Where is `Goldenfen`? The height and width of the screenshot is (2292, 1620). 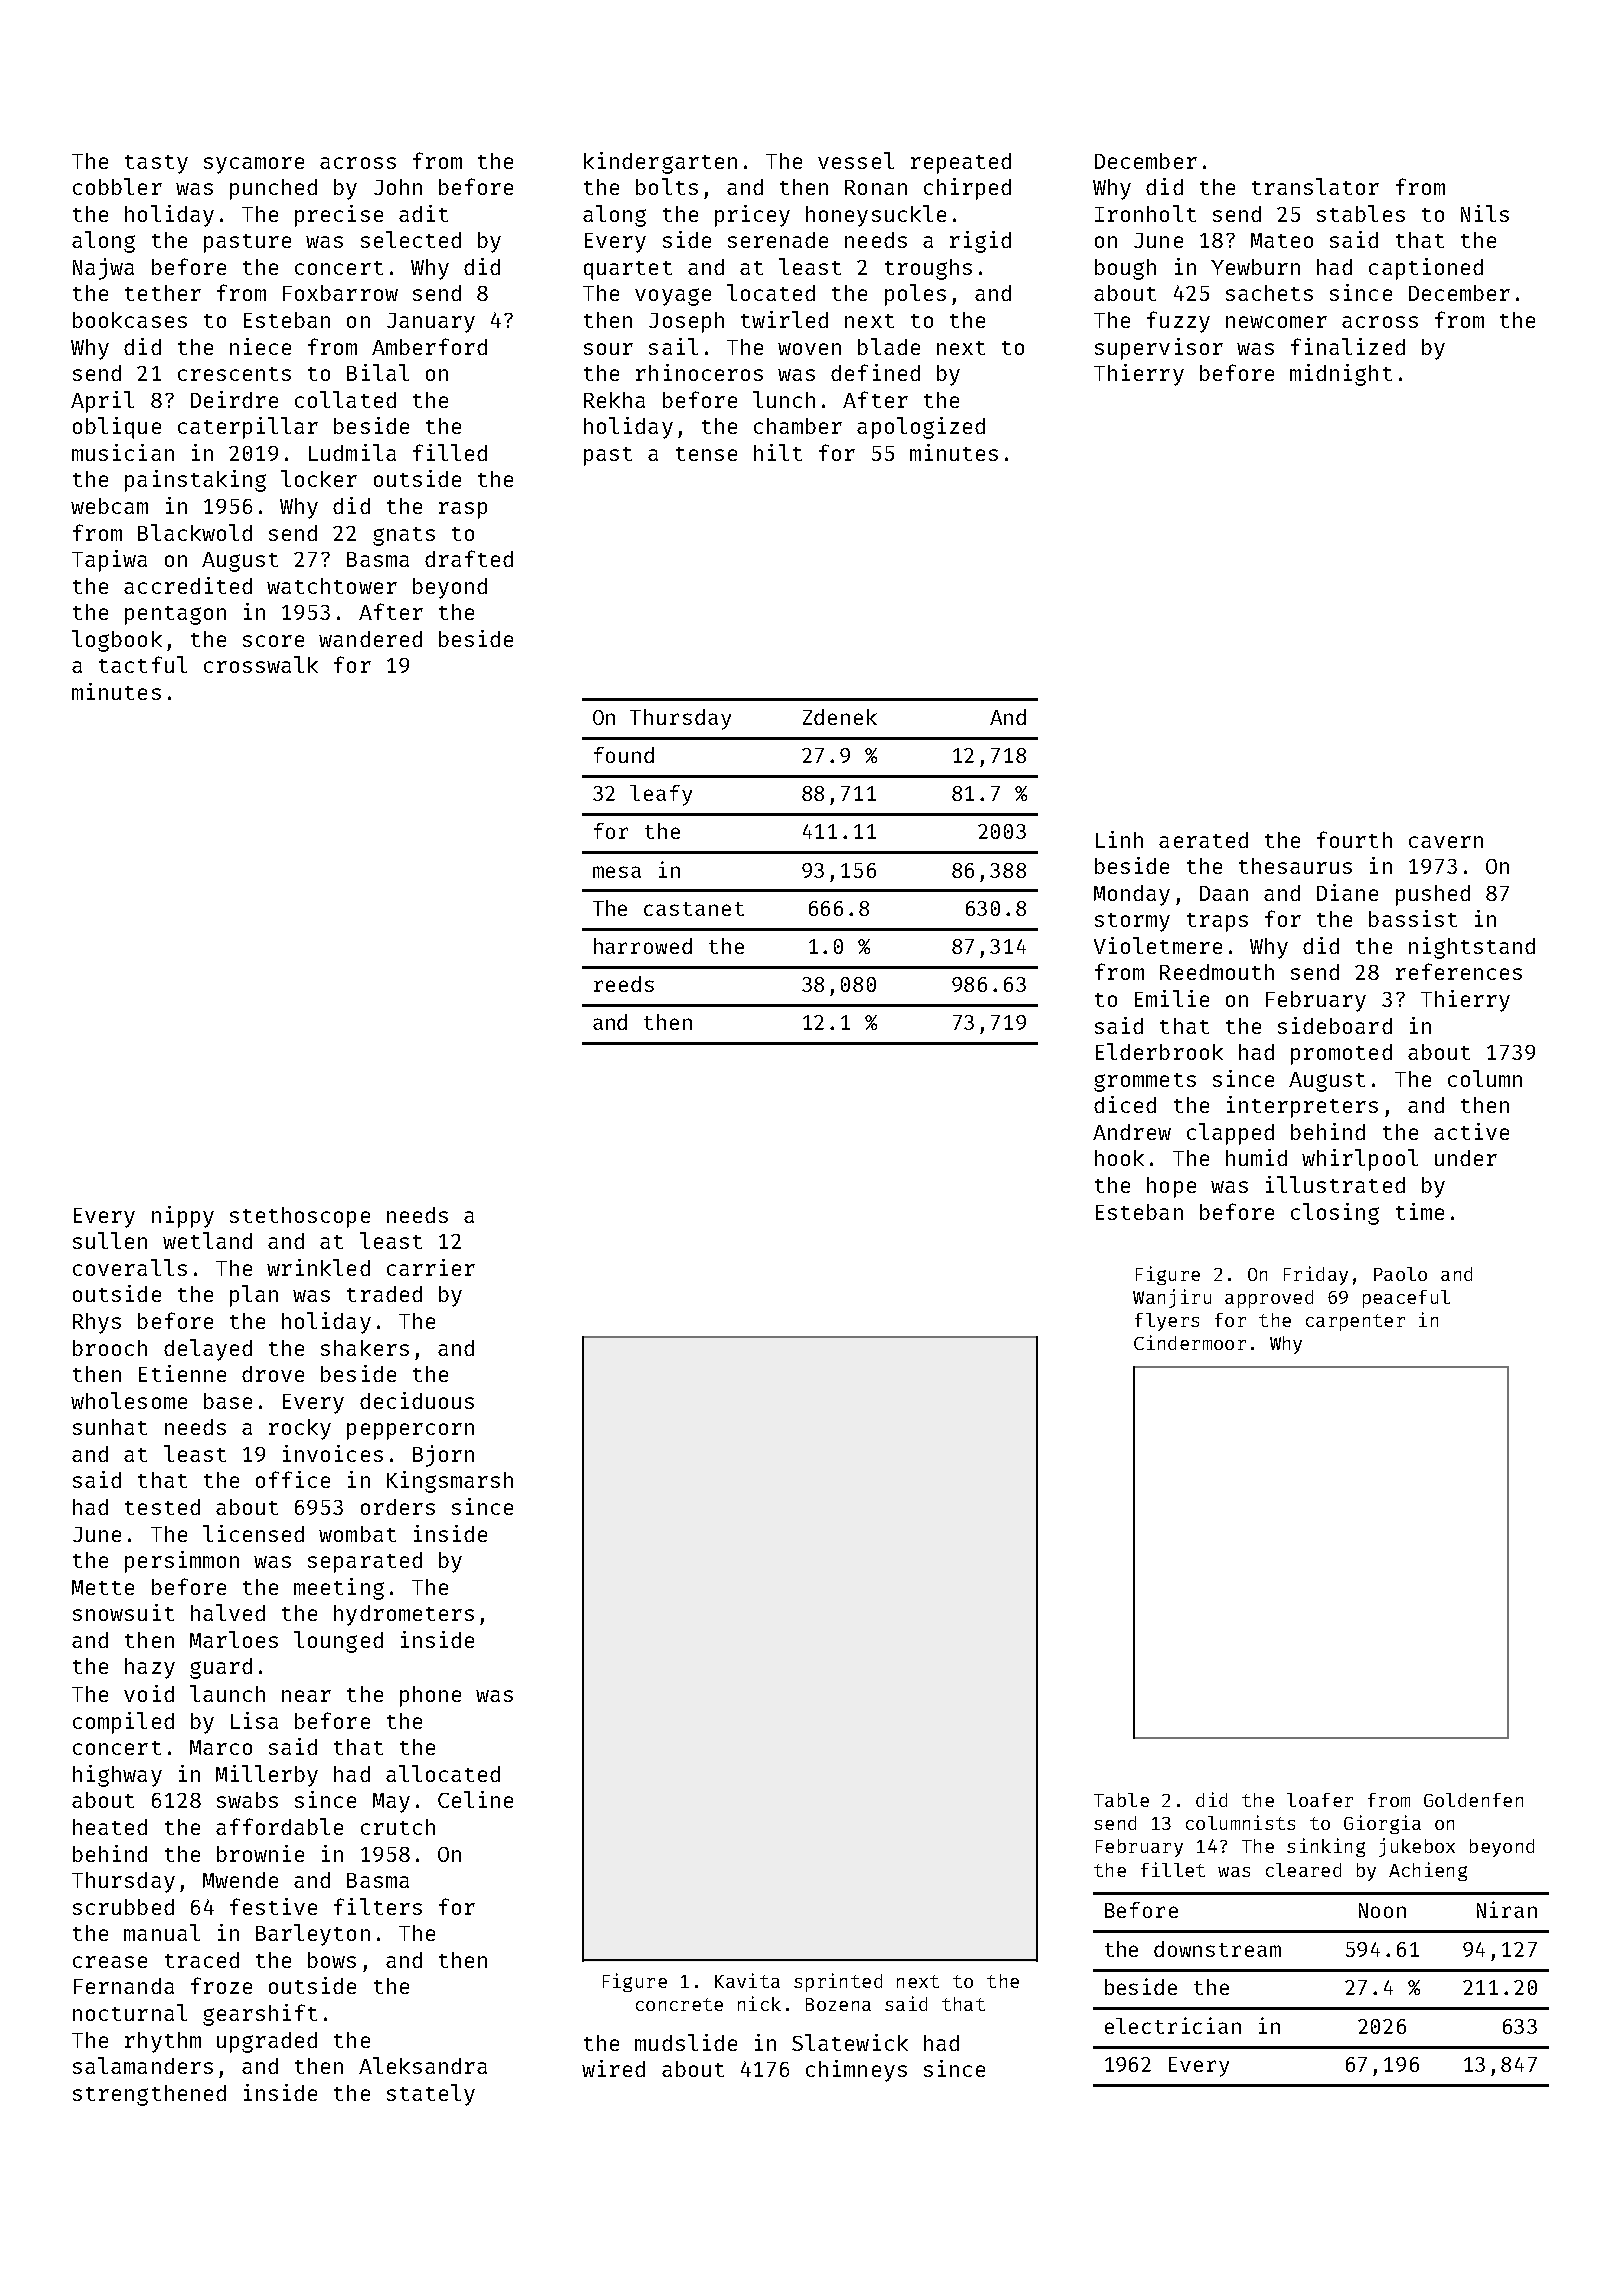 Goldenfen is located at coordinates (1473, 1800).
